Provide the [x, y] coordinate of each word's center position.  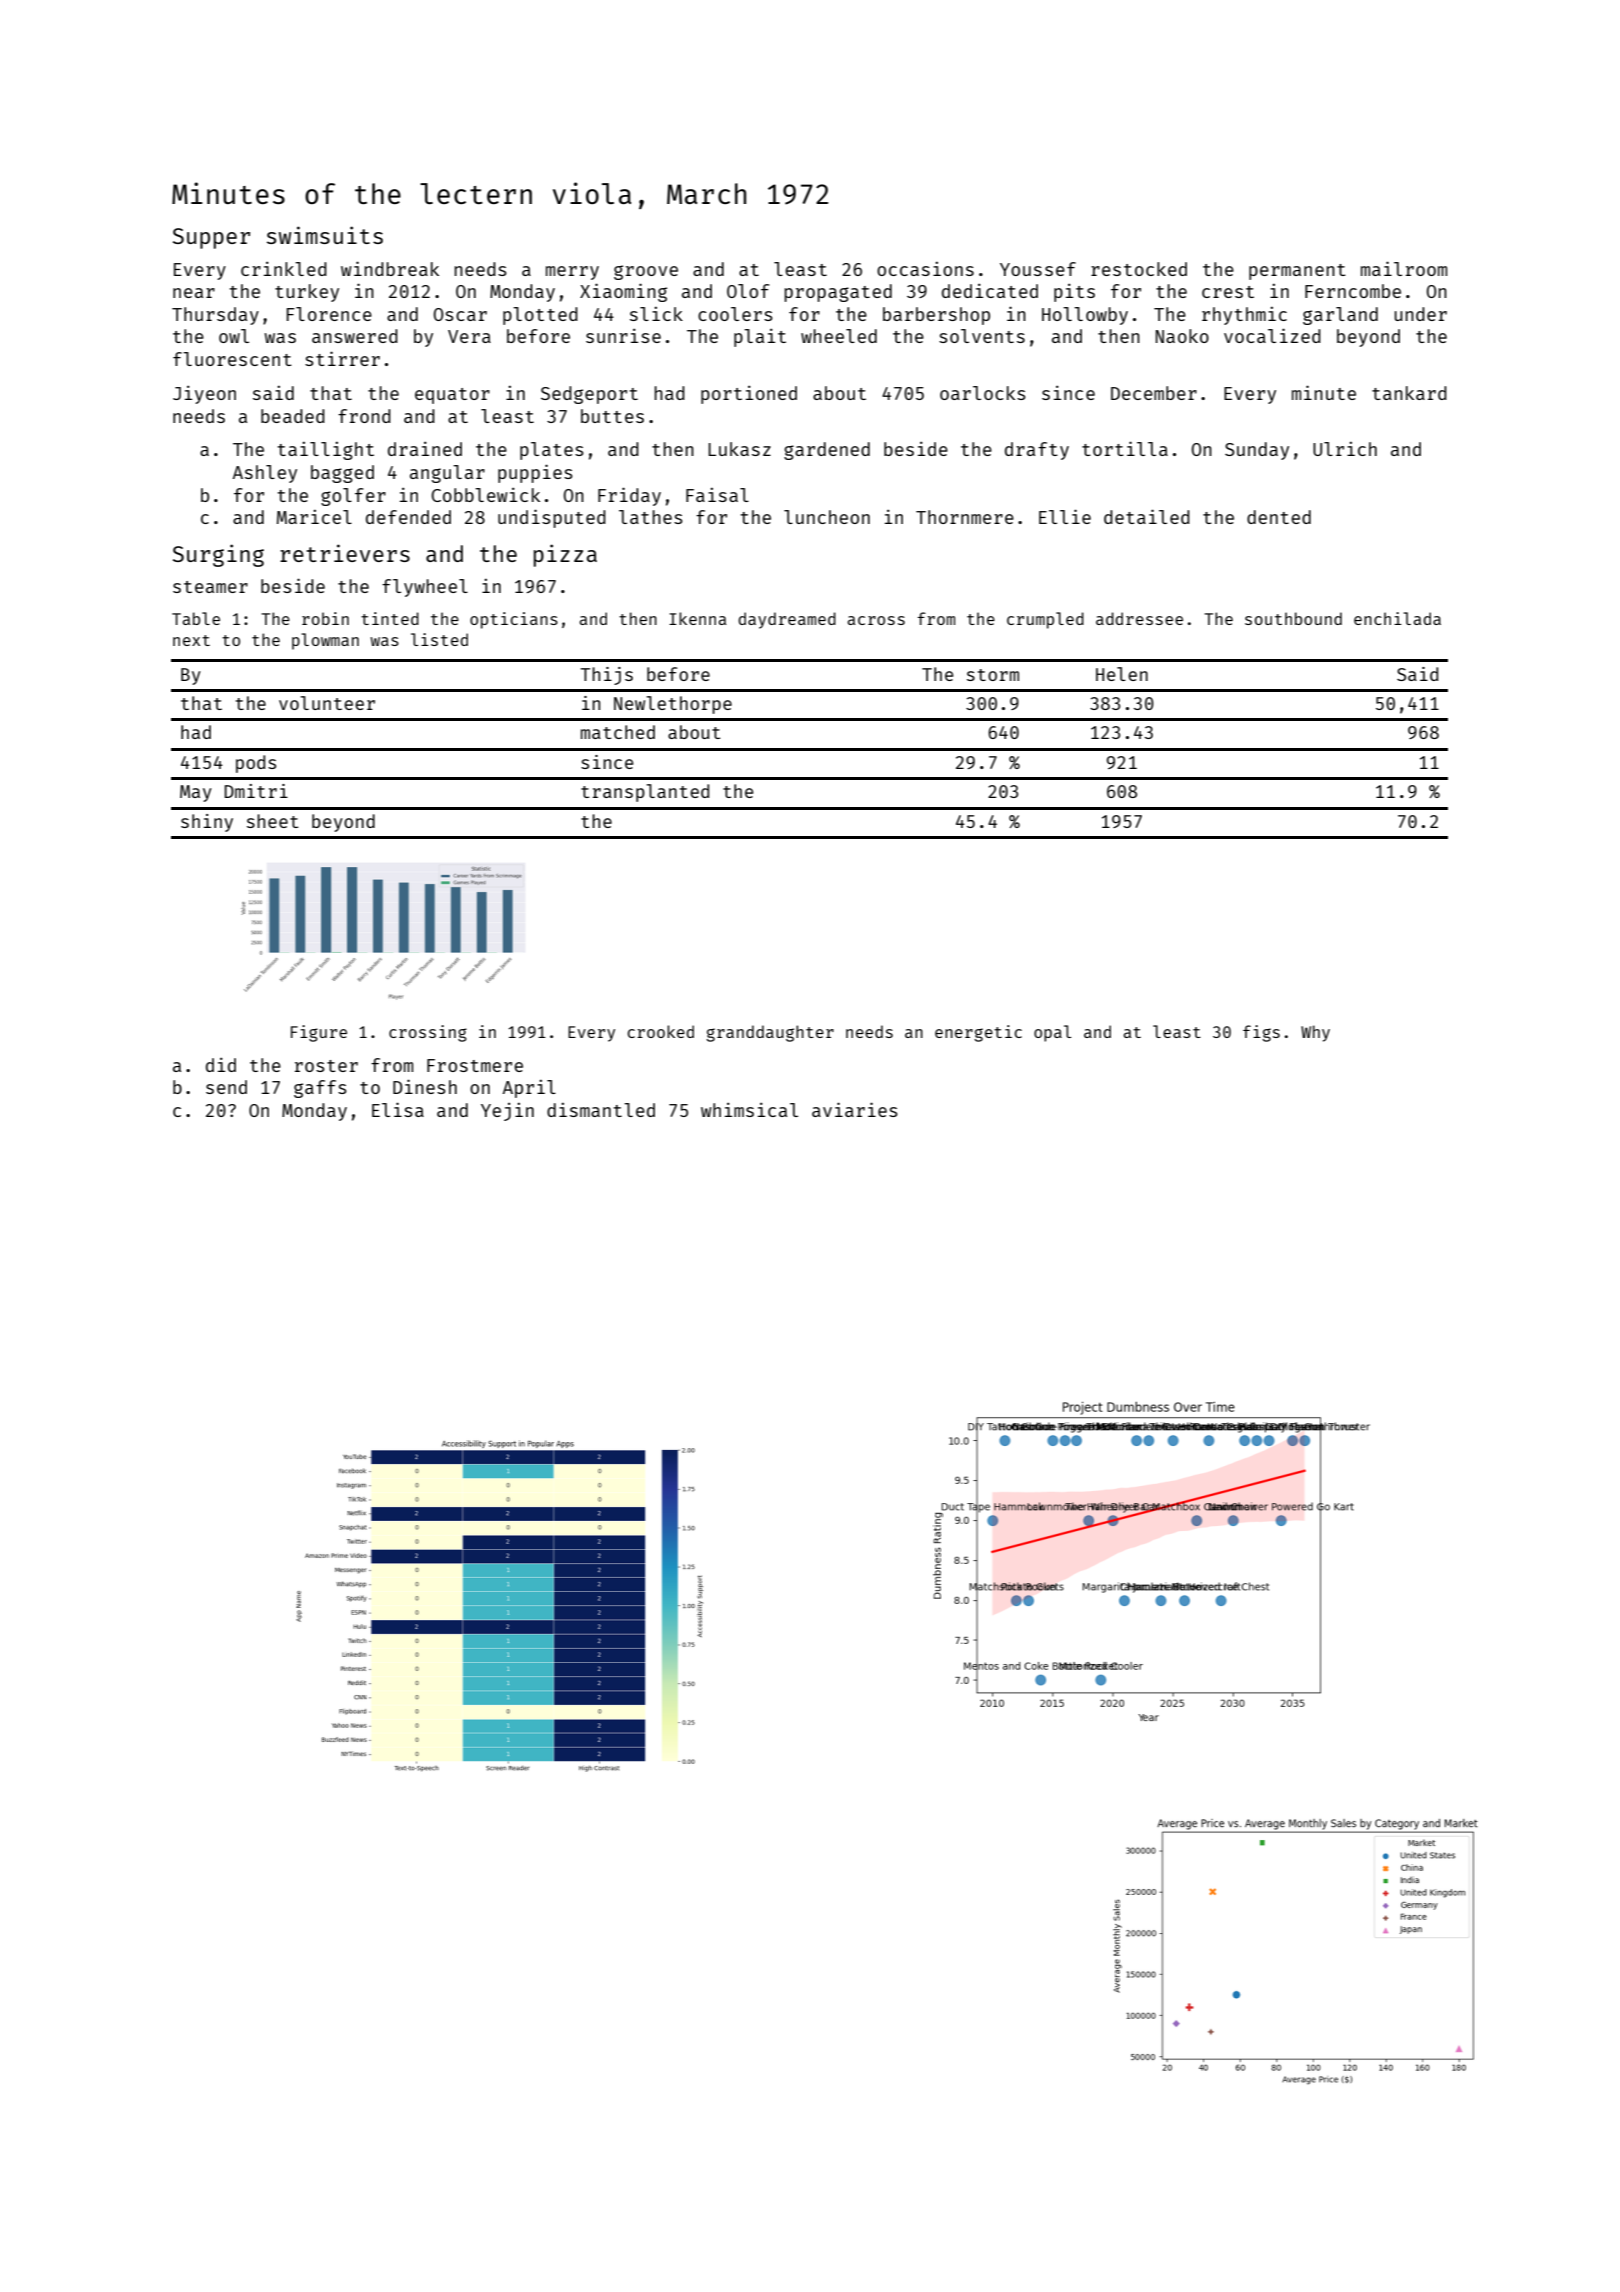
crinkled [284, 268]
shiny [207, 823]
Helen [1122, 674]
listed [439, 639]
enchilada [1397, 618]
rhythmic [1244, 315]
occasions [925, 268]
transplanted [645, 793]
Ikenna [697, 618]
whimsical [749, 1109]
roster [326, 1066]
